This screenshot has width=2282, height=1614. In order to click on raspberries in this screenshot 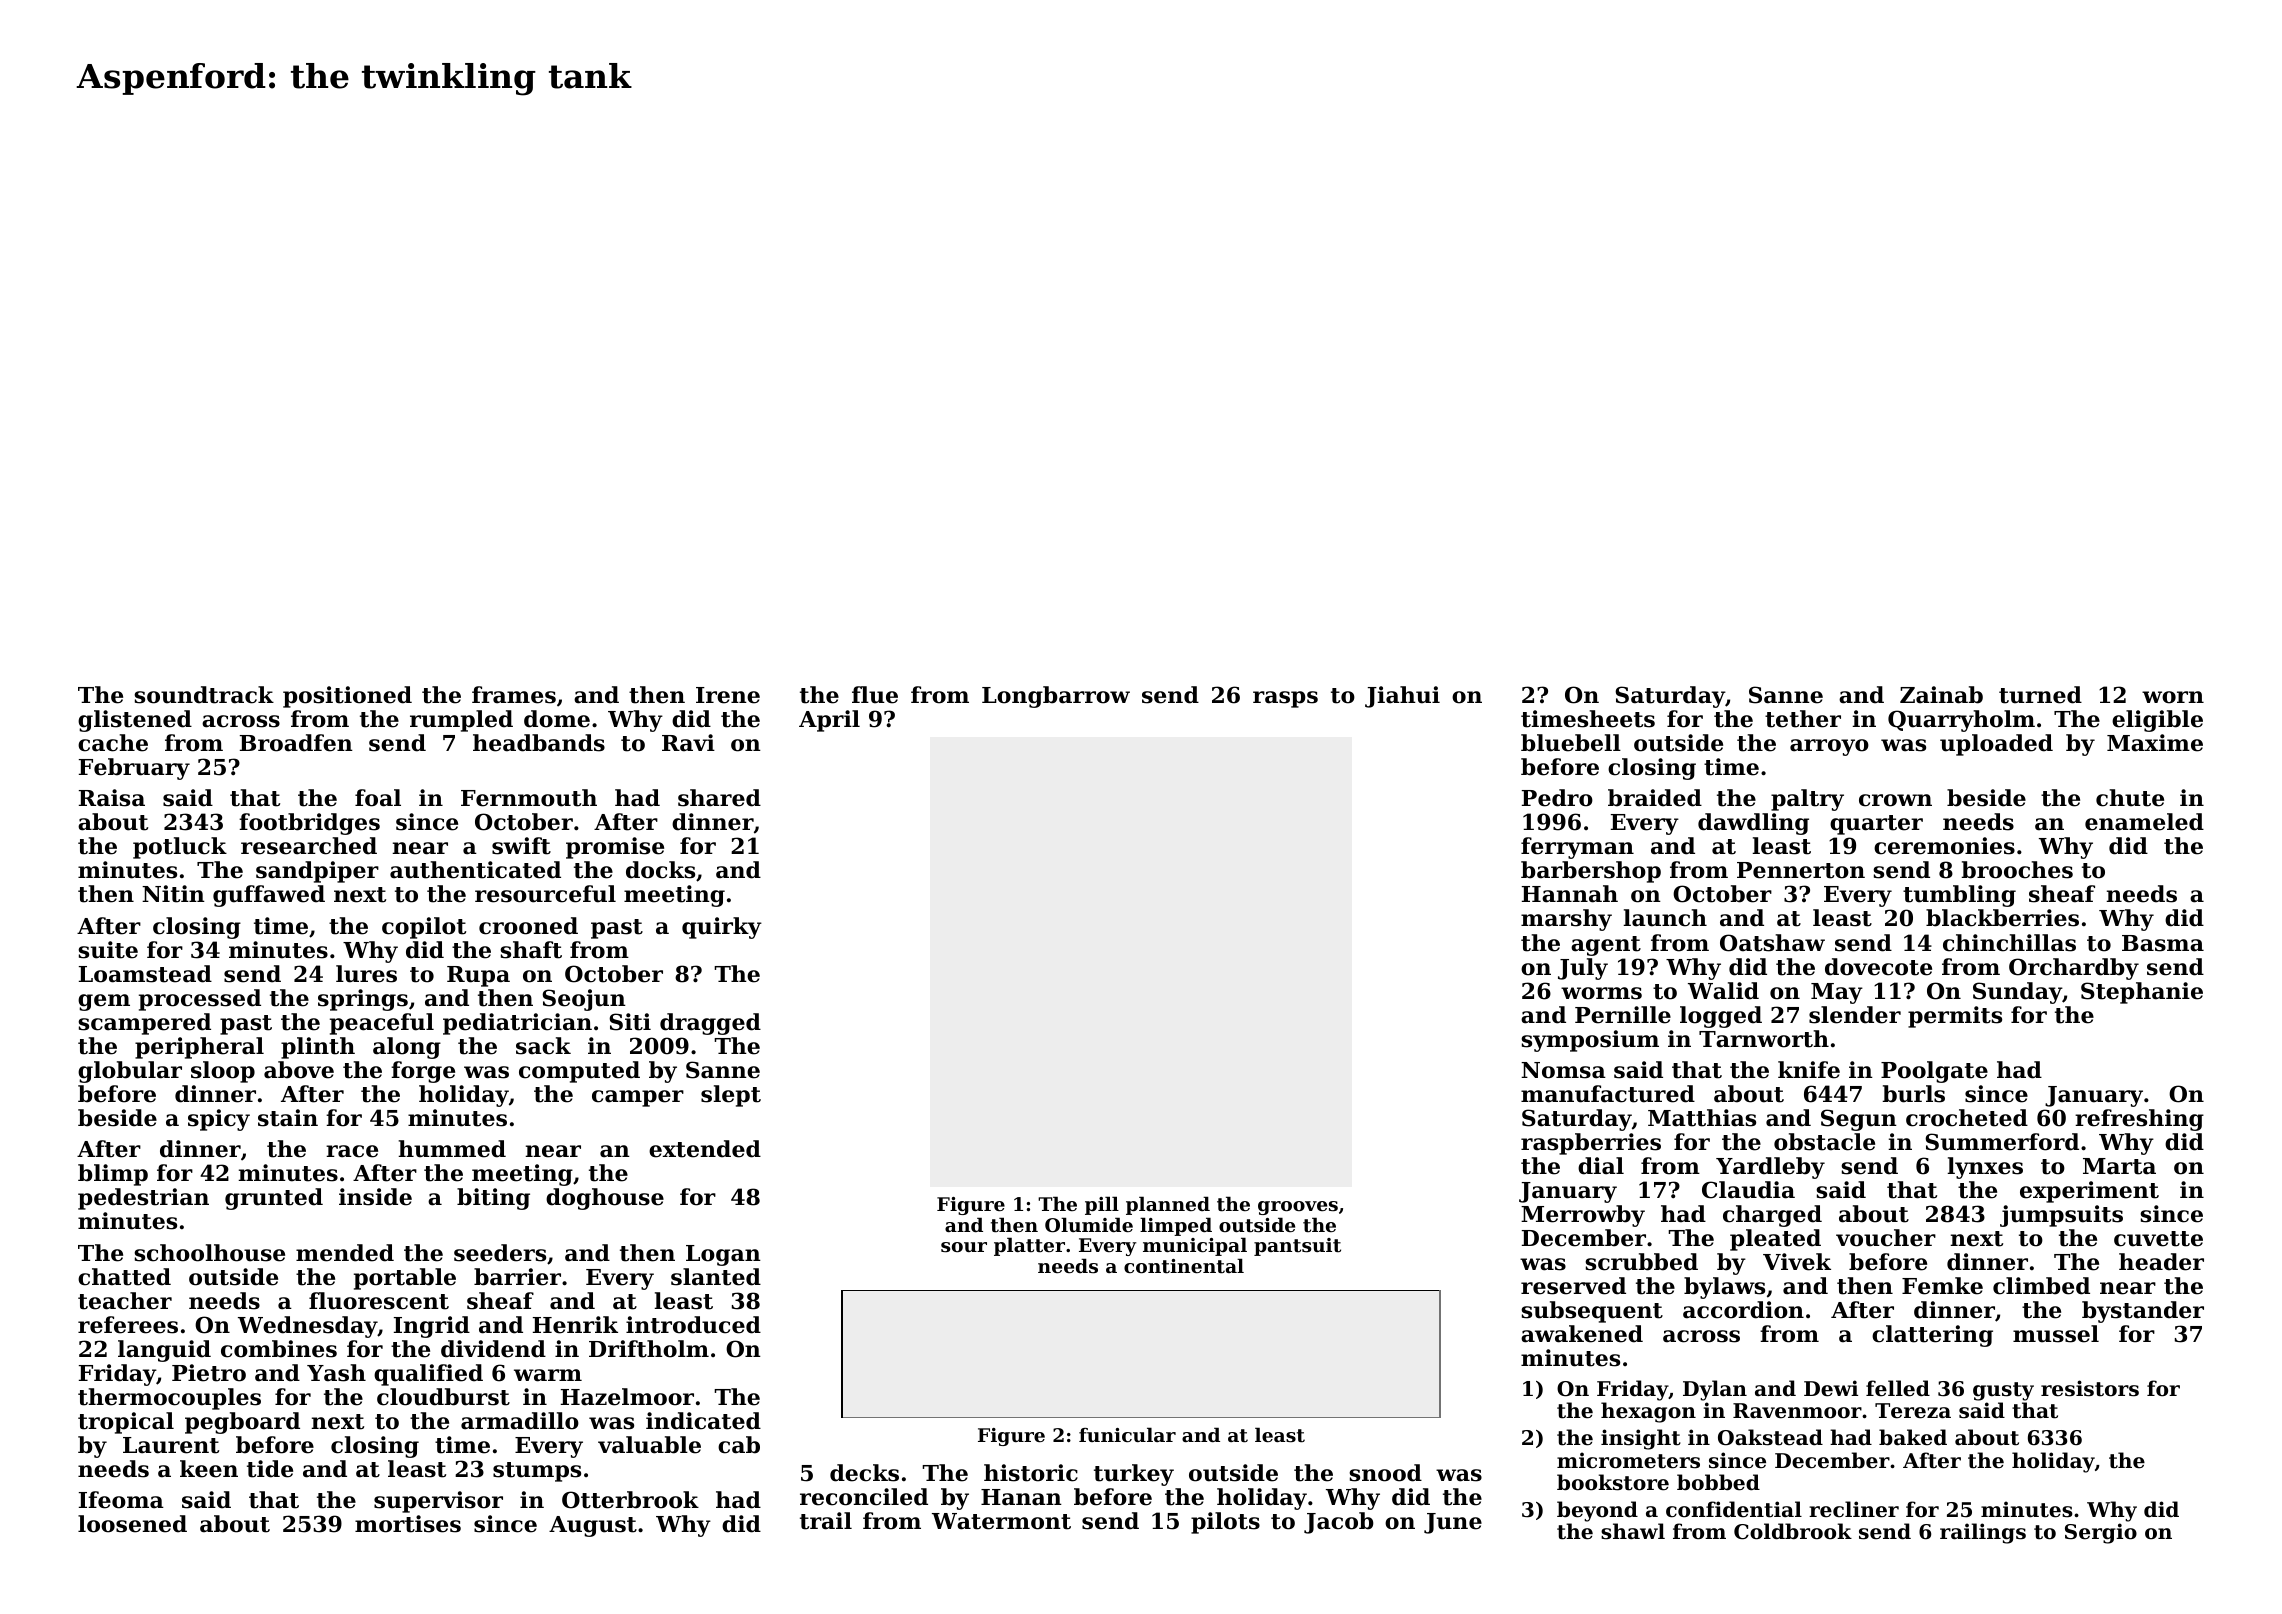, I will do `click(1591, 1144)`.
